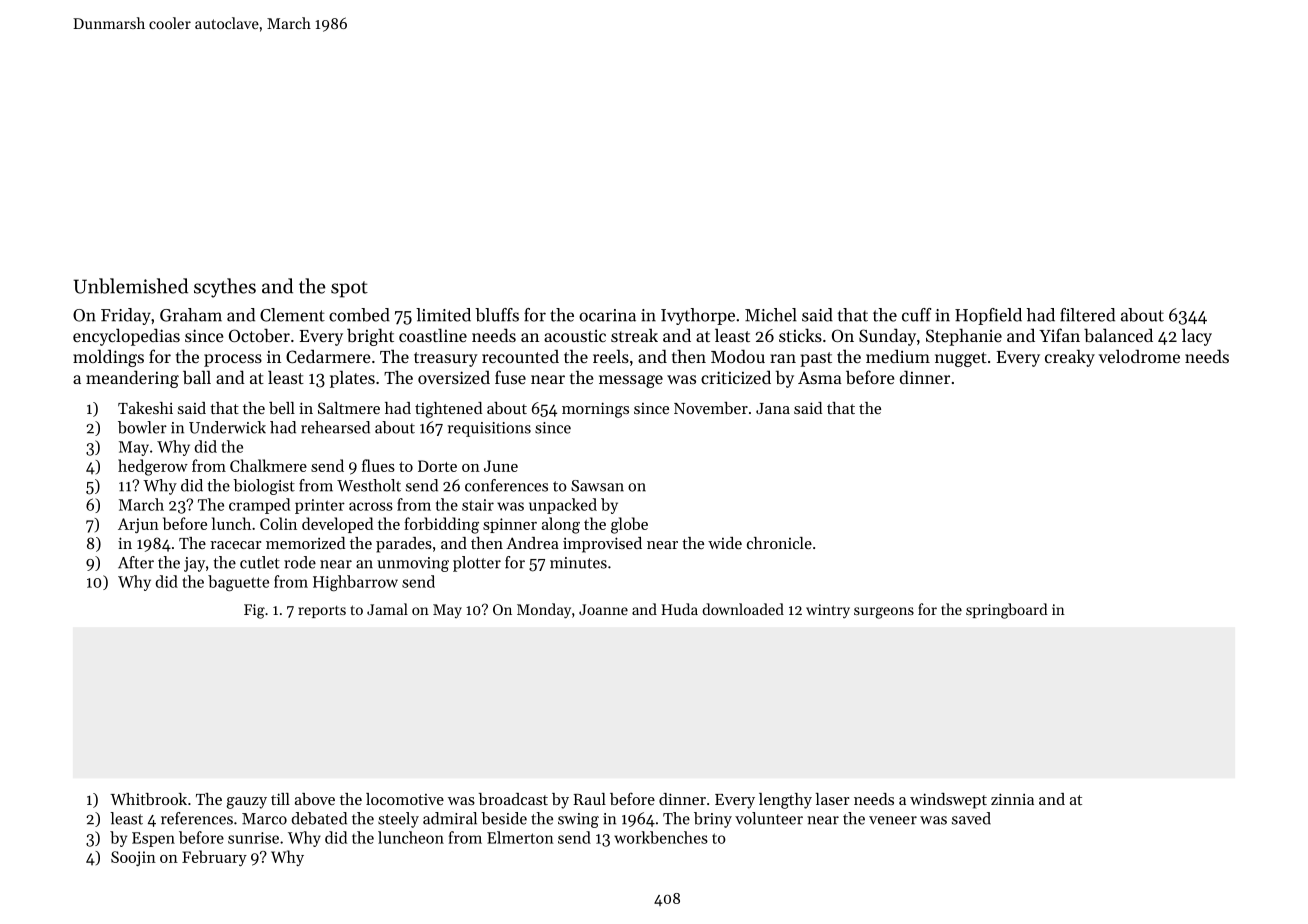  Describe the element at coordinates (544, 611) in the screenshot. I see `Monday` at that location.
